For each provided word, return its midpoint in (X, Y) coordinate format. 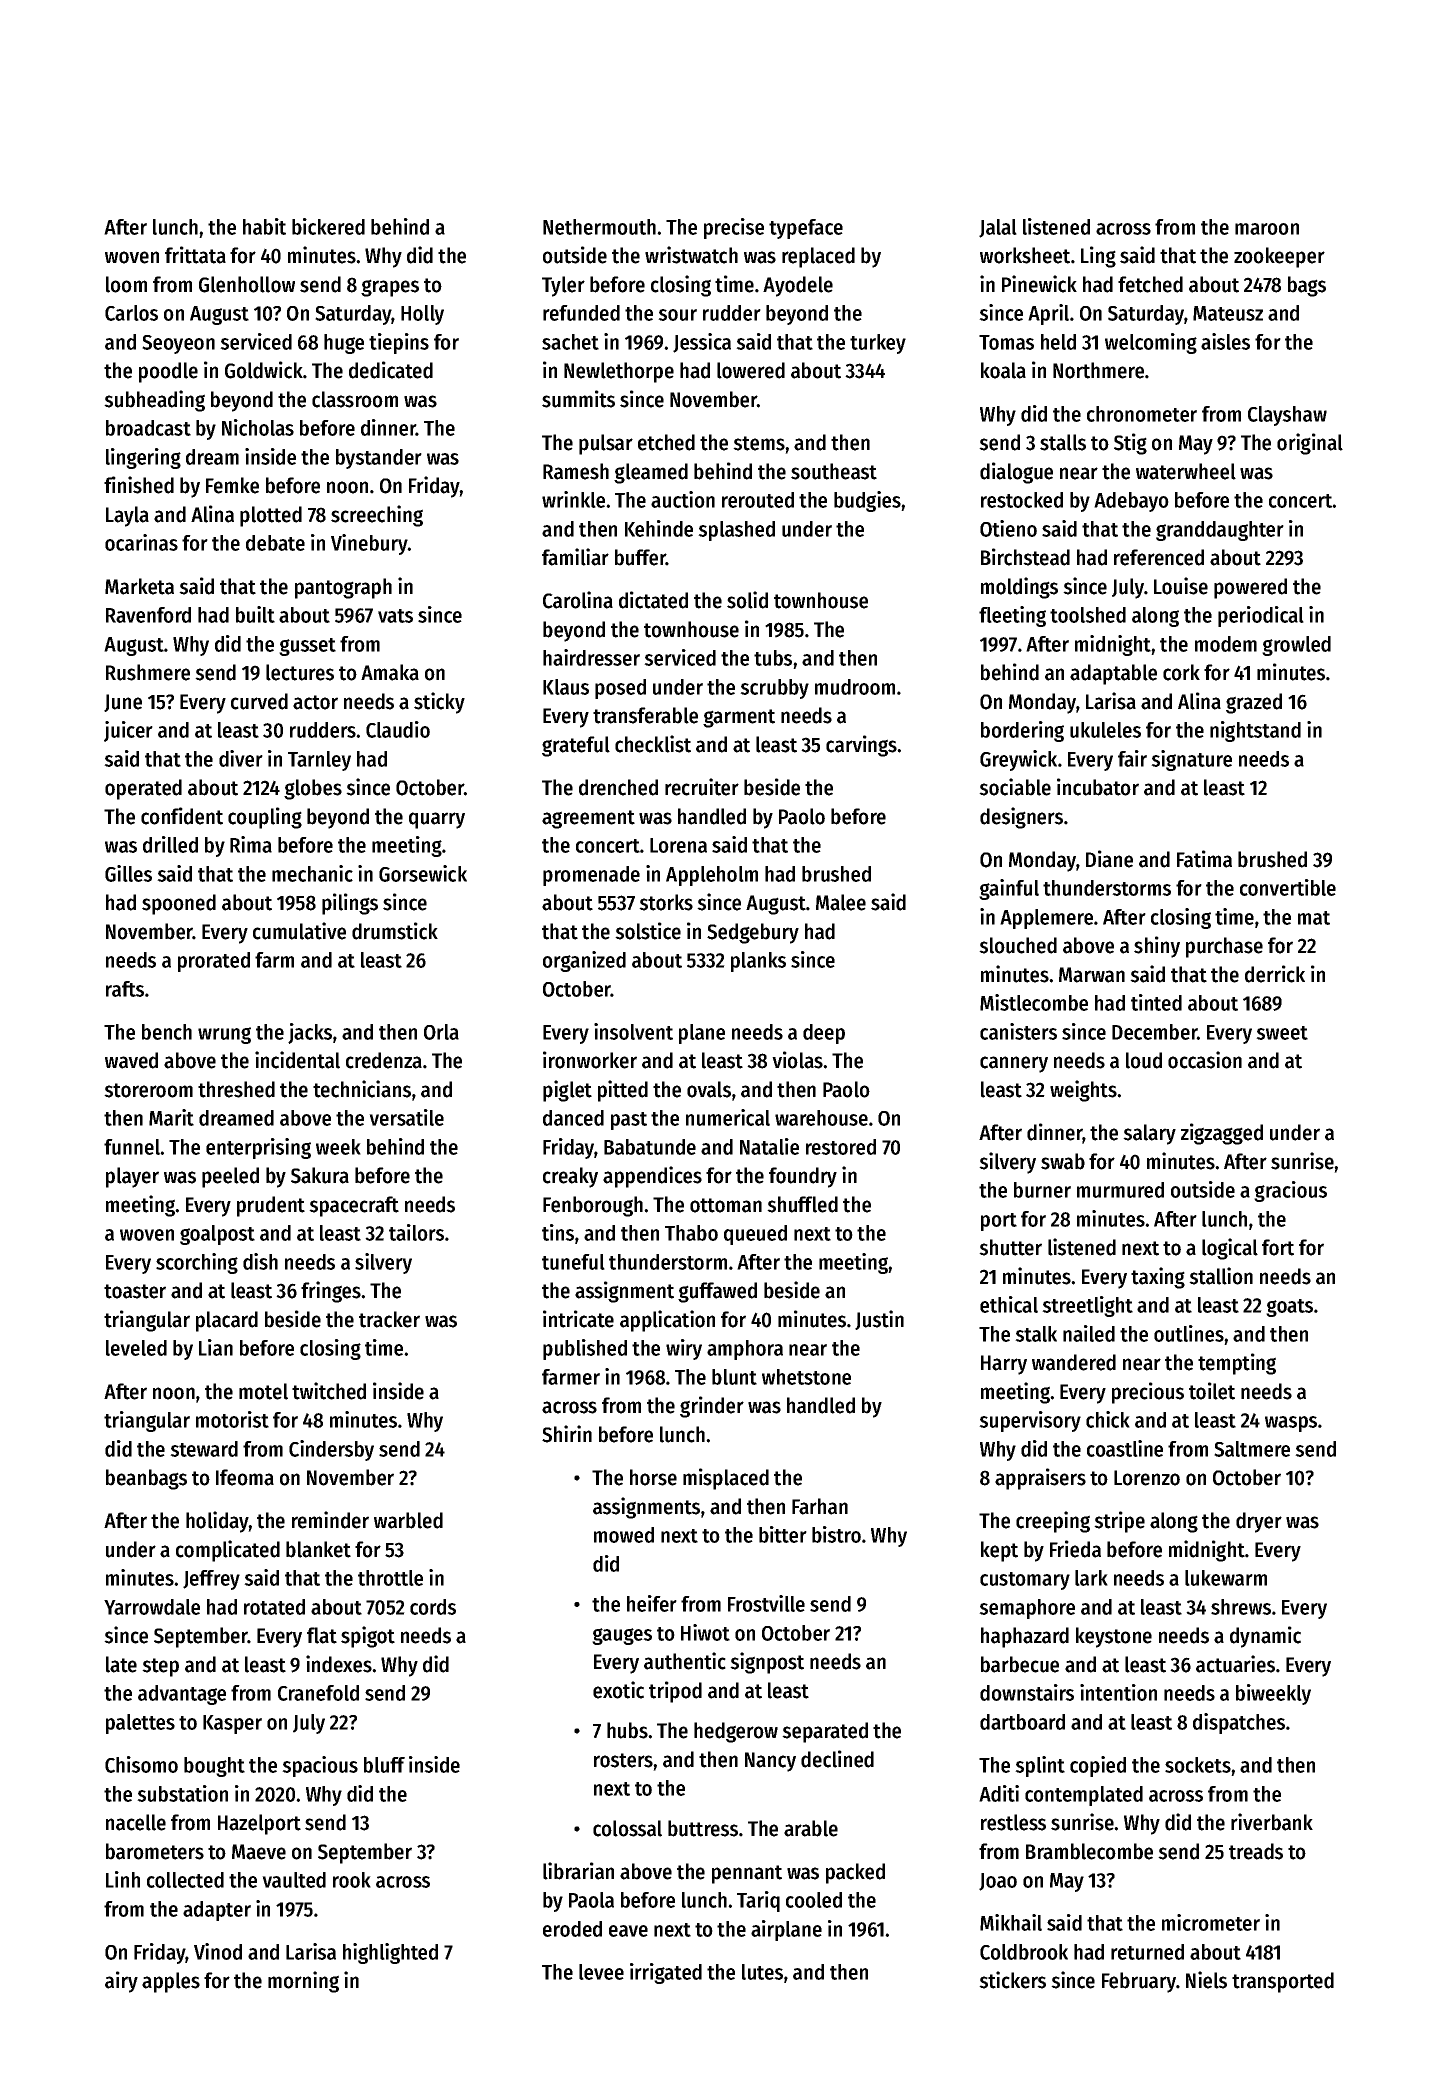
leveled (136, 1348)
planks (758, 962)
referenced (1159, 557)
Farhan (820, 1506)
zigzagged (1222, 1134)
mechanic (312, 873)
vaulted (294, 1880)
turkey (878, 344)
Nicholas (258, 427)
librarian (578, 1871)
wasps (1291, 1424)
